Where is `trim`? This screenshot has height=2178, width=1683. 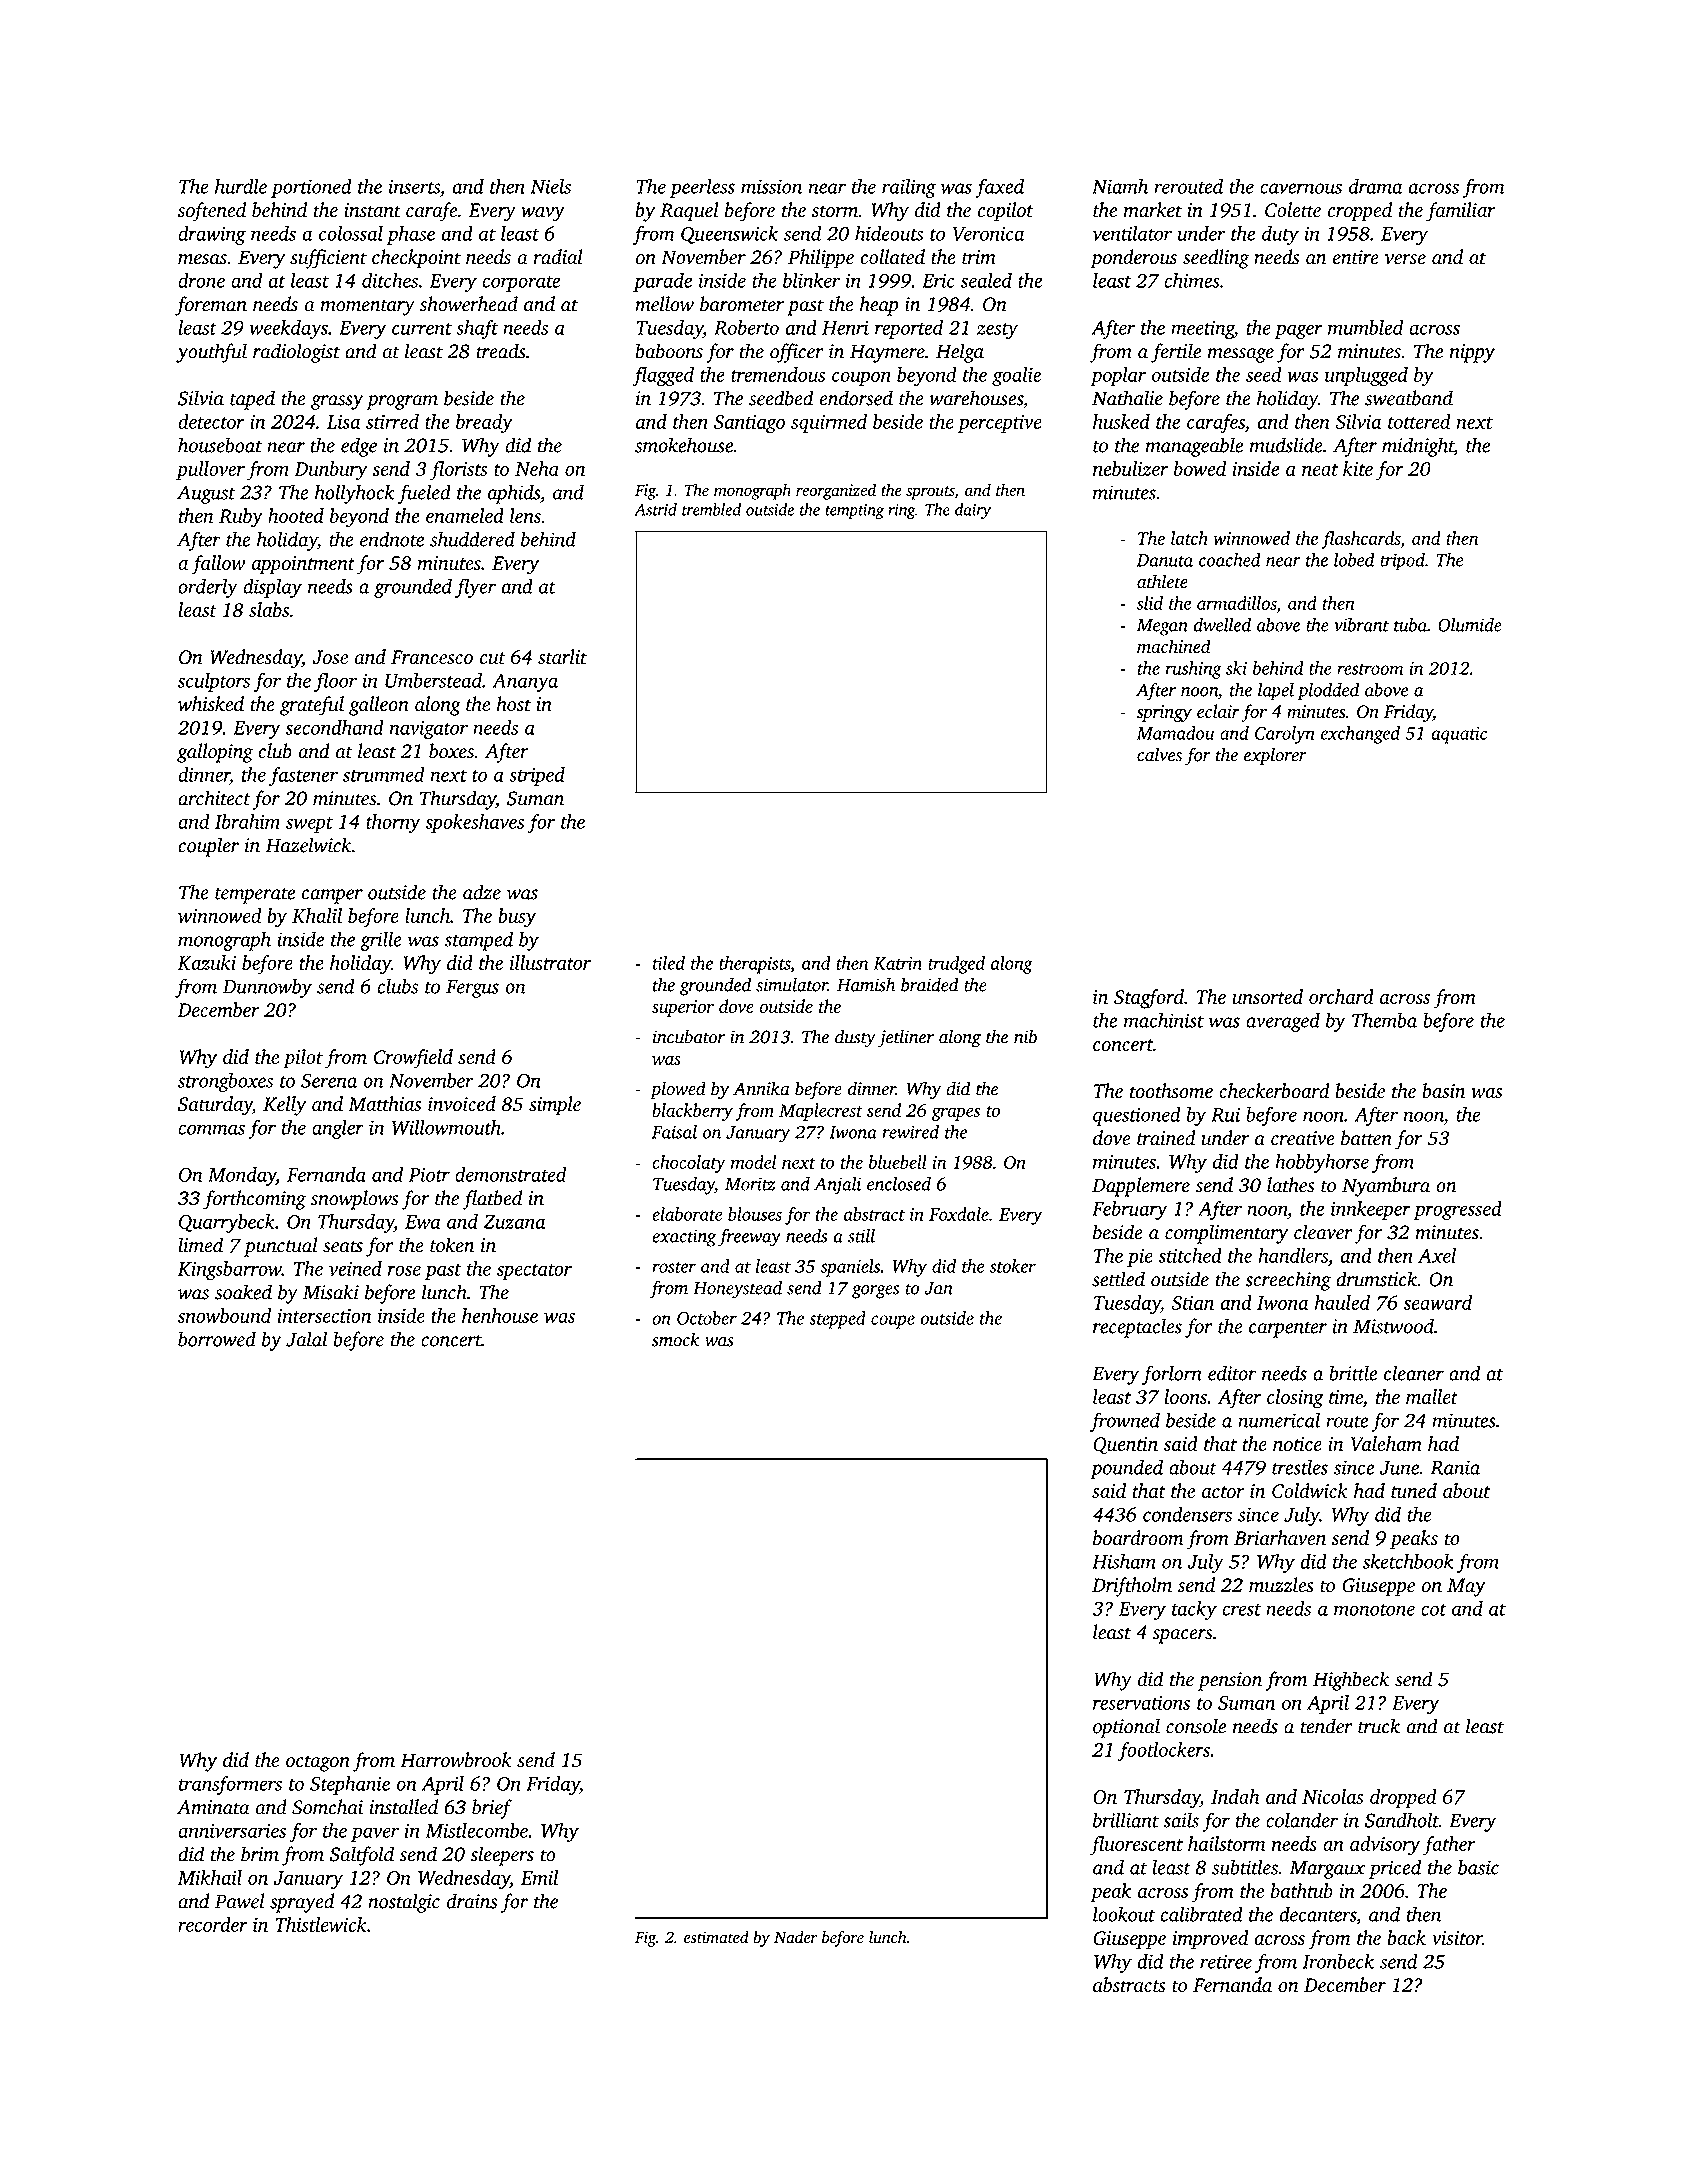 trim is located at coordinates (979, 257).
